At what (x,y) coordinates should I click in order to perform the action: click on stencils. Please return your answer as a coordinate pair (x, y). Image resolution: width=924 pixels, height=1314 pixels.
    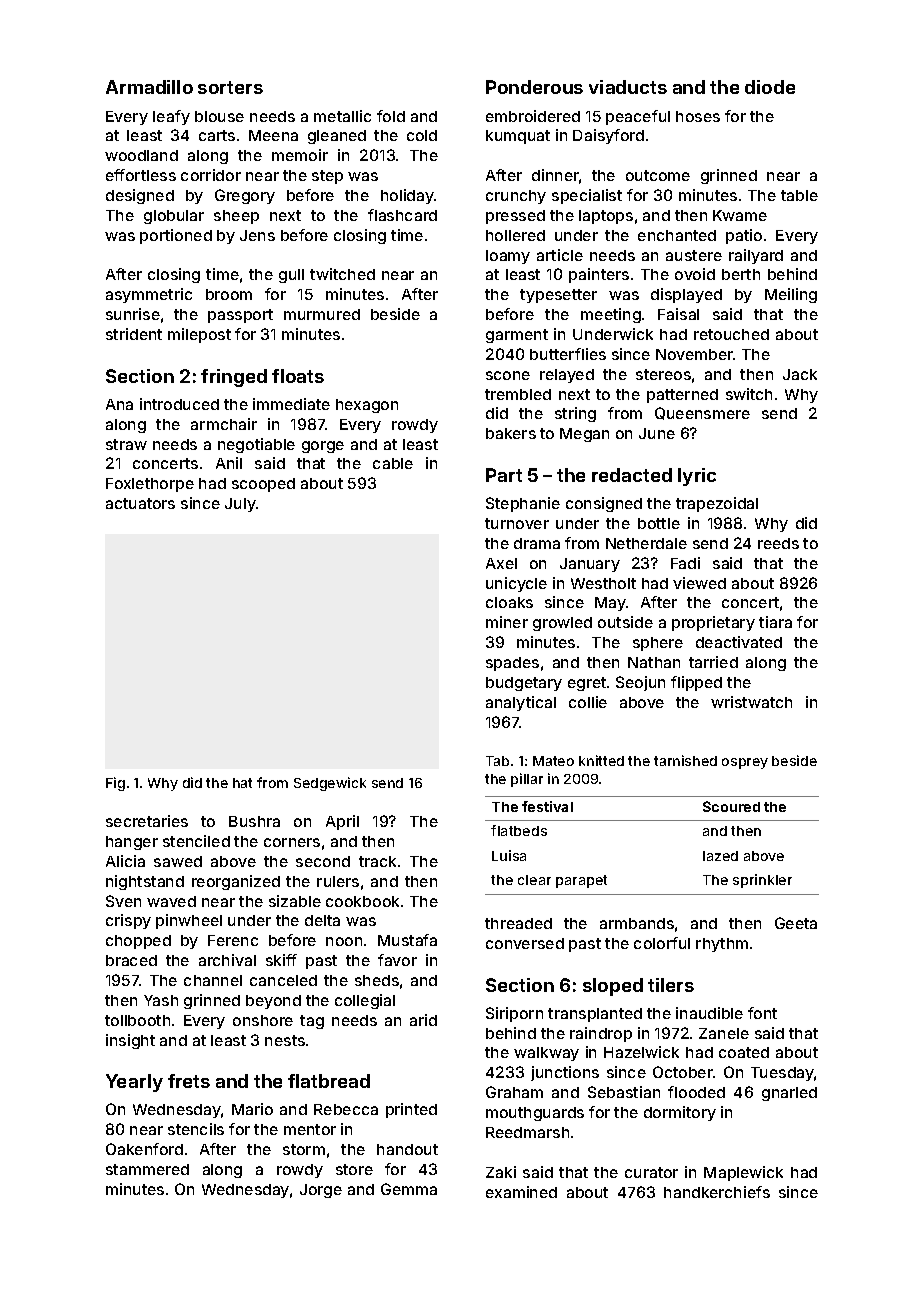
    Looking at the image, I should click on (196, 1129).
